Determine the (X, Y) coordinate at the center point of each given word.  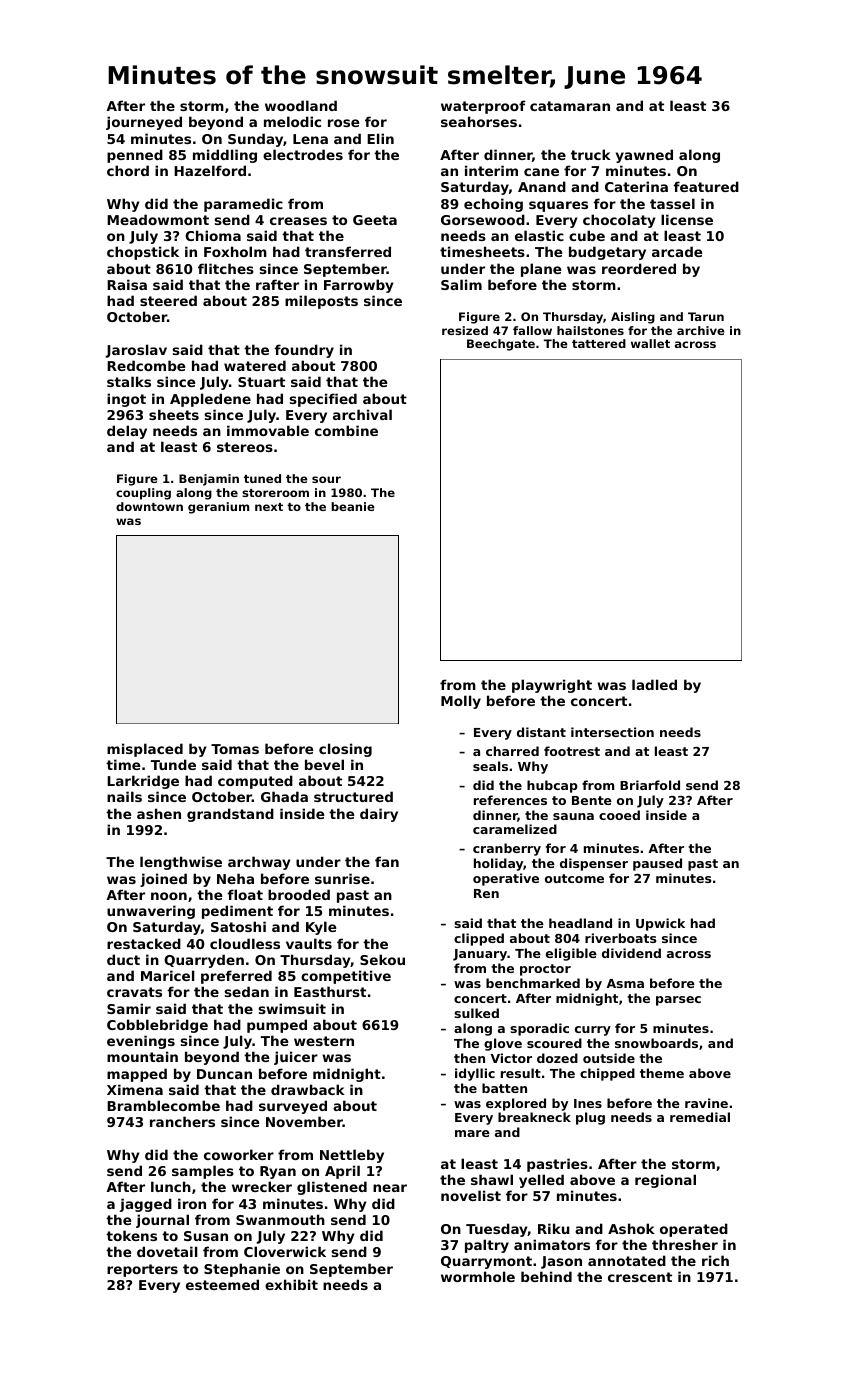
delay (127, 432)
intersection (612, 732)
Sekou (382, 959)
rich (715, 1260)
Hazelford (210, 170)
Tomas (235, 749)
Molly (461, 702)
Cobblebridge (157, 1026)
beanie (353, 506)
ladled (654, 684)
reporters (142, 1270)
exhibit (291, 1284)
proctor (545, 970)
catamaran (570, 106)
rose (343, 123)
